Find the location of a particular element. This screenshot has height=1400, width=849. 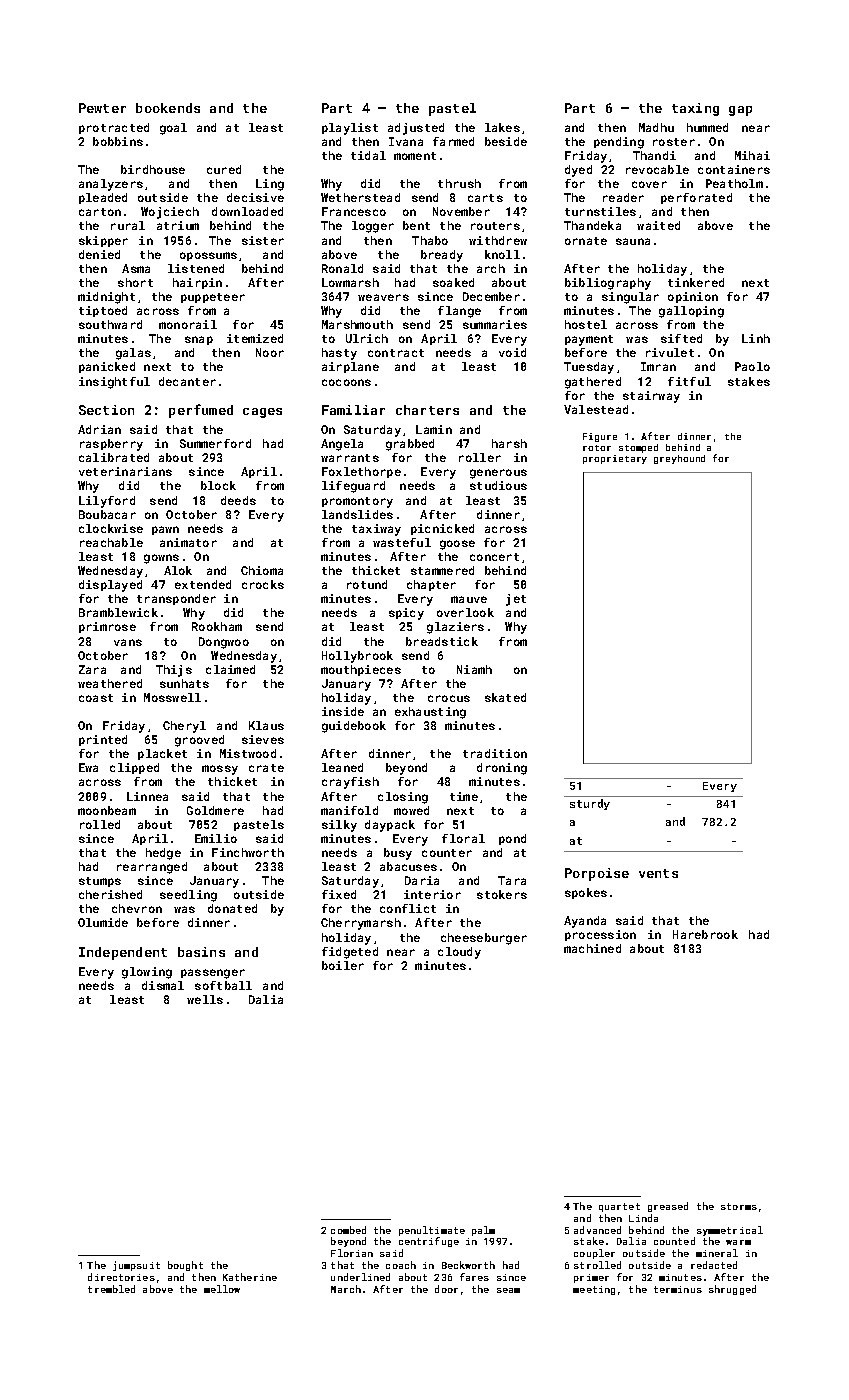

wells is located at coordinates (205, 999).
